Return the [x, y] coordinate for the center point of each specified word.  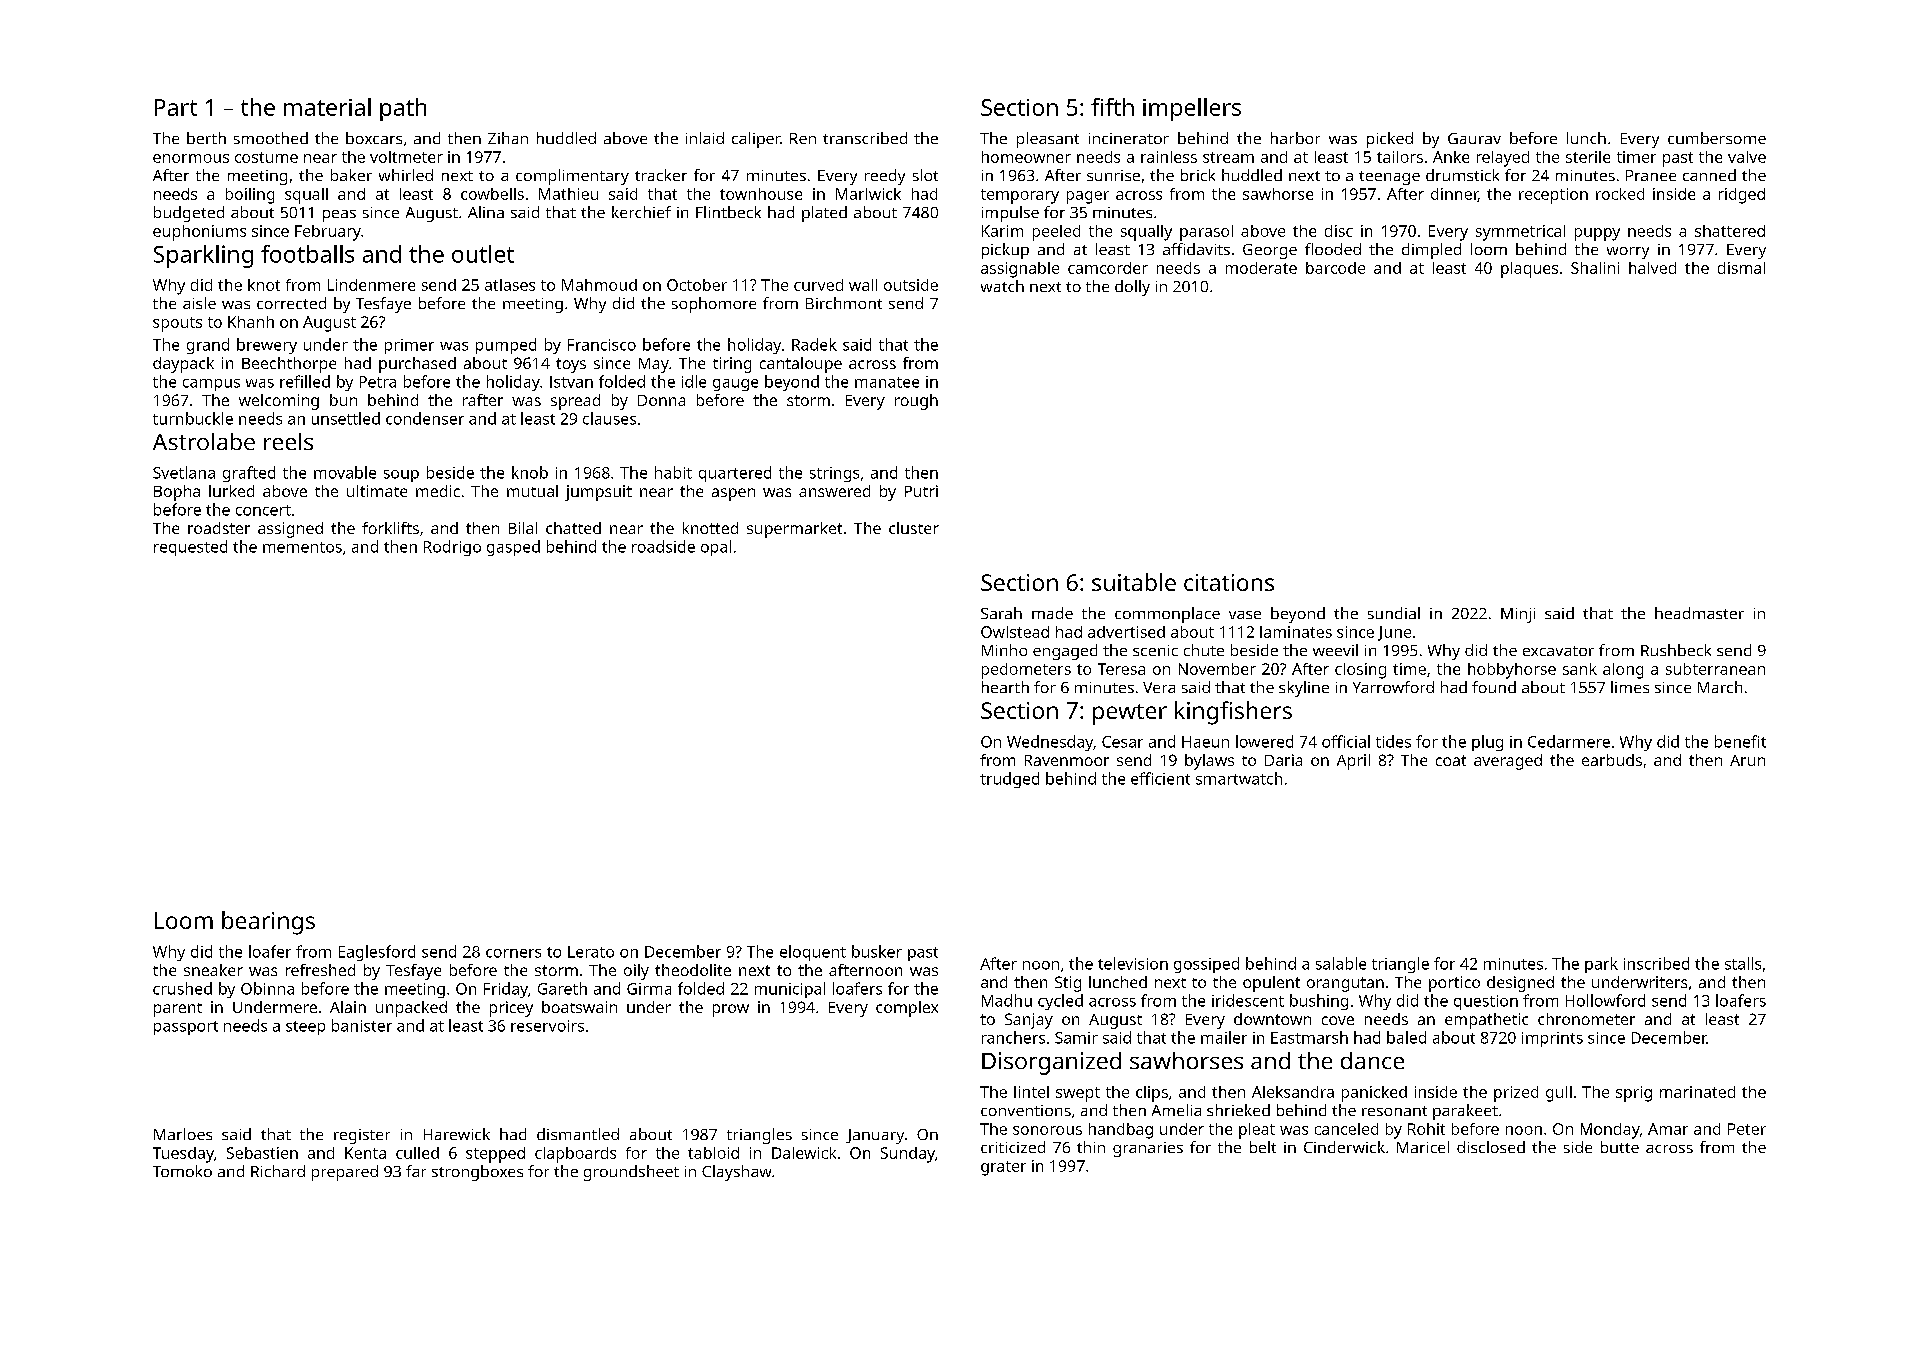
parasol [1206, 233]
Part [176, 107]
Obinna [267, 988]
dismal [1741, 268]
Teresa [1121, 669]
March [1720, 687]
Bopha [177, 493]
